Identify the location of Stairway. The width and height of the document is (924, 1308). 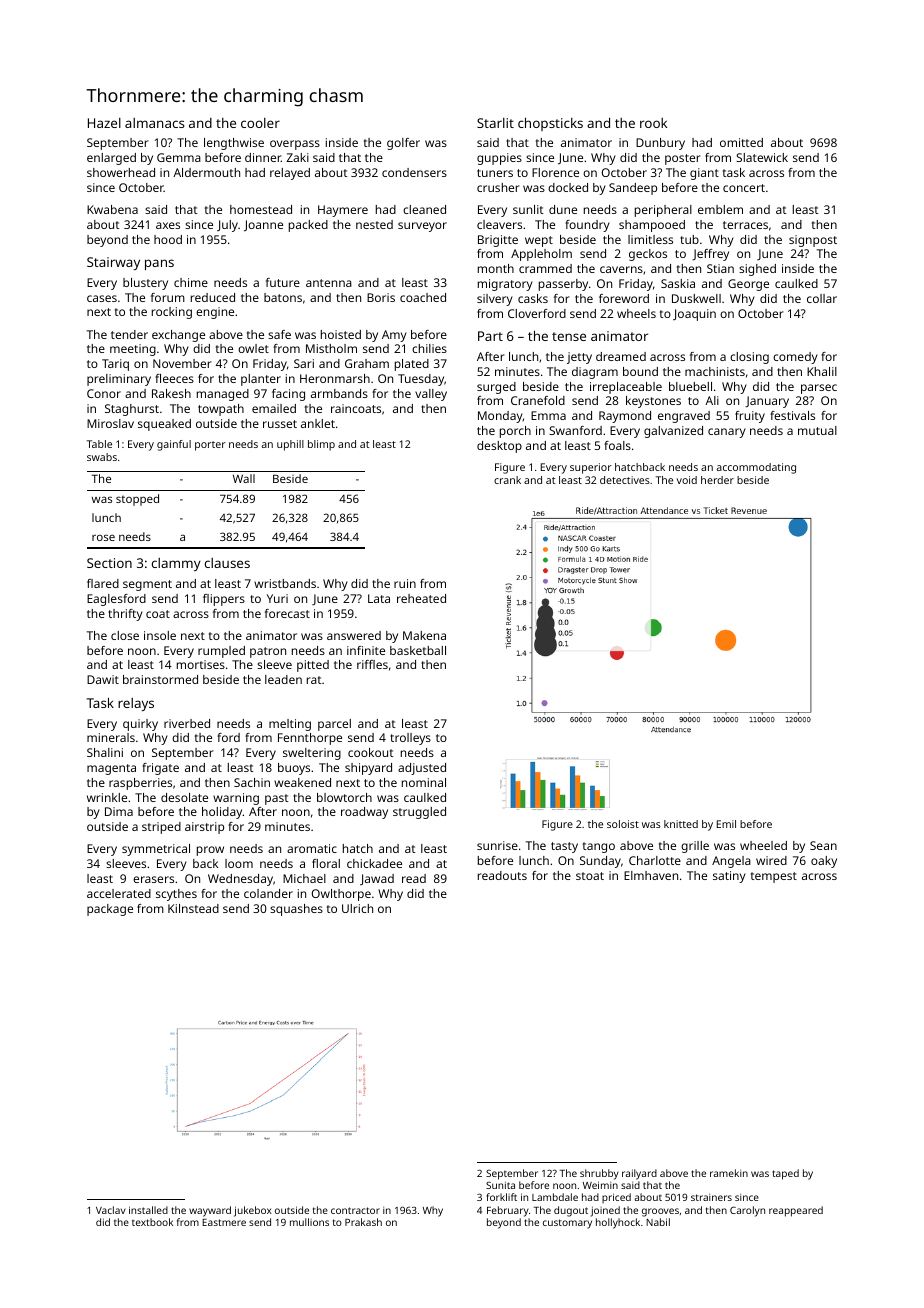
(113, 263).
